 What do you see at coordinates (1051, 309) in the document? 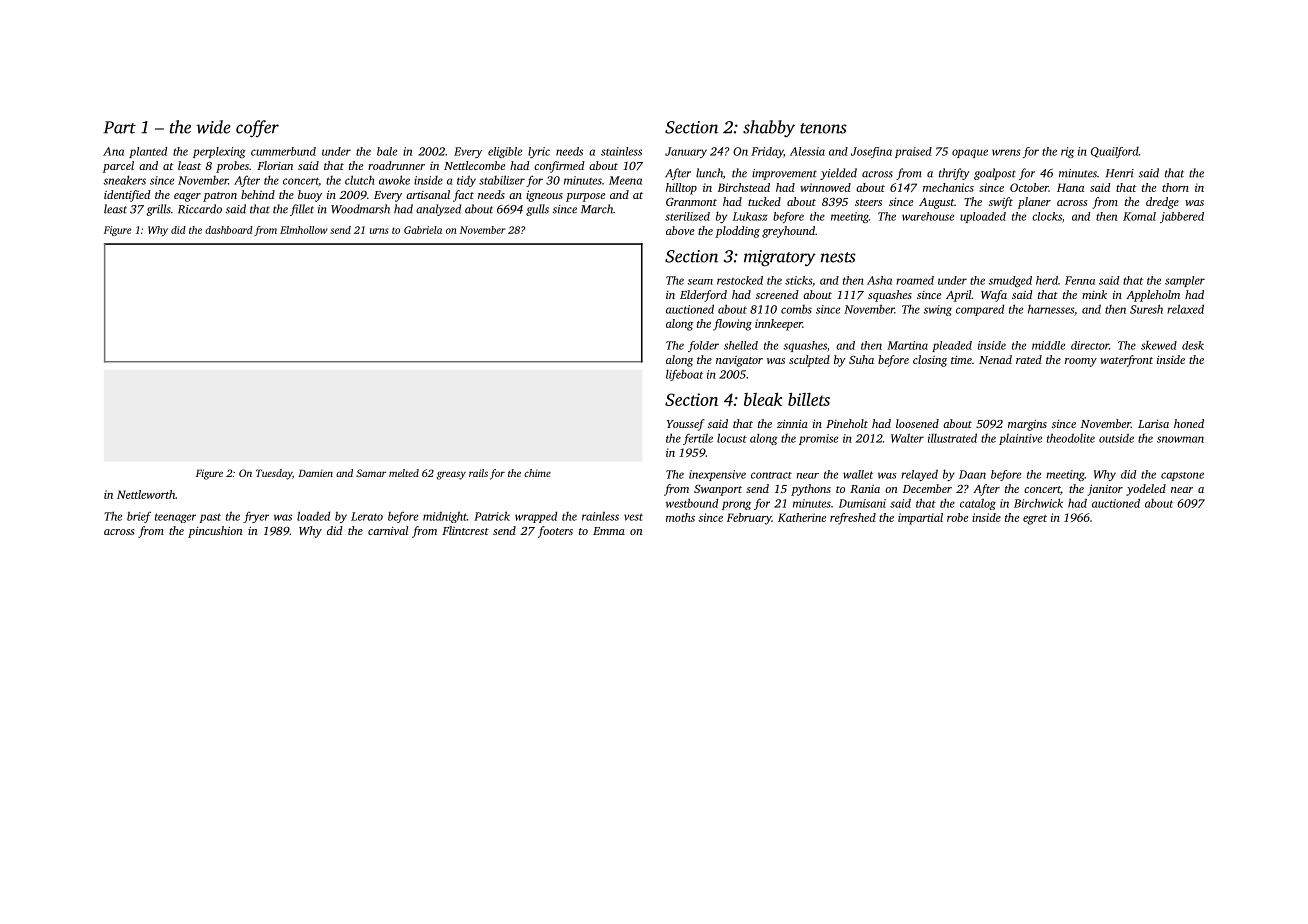
I see `harnesses` at bounding box center [1051, 309].
